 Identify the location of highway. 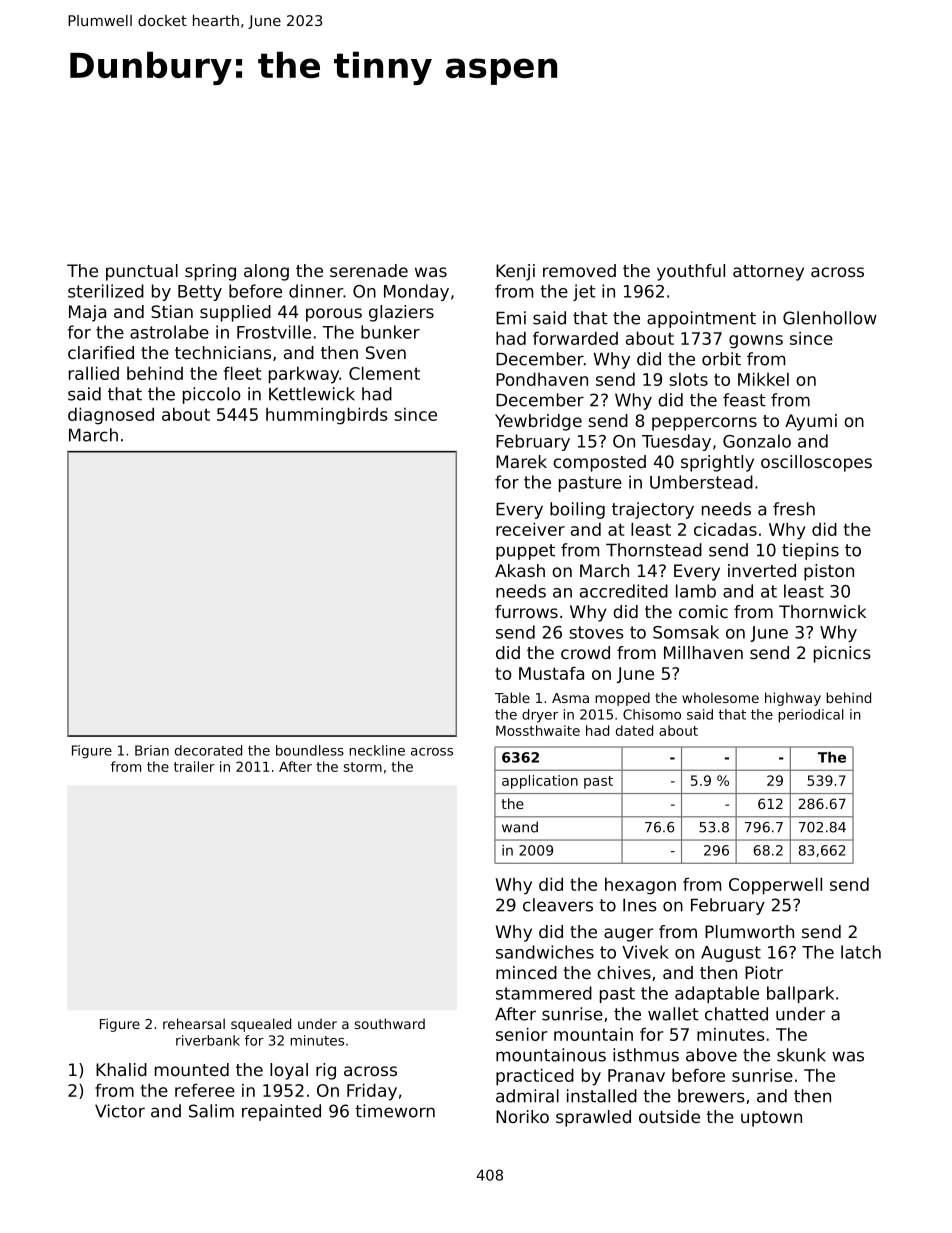
(793, 699).
